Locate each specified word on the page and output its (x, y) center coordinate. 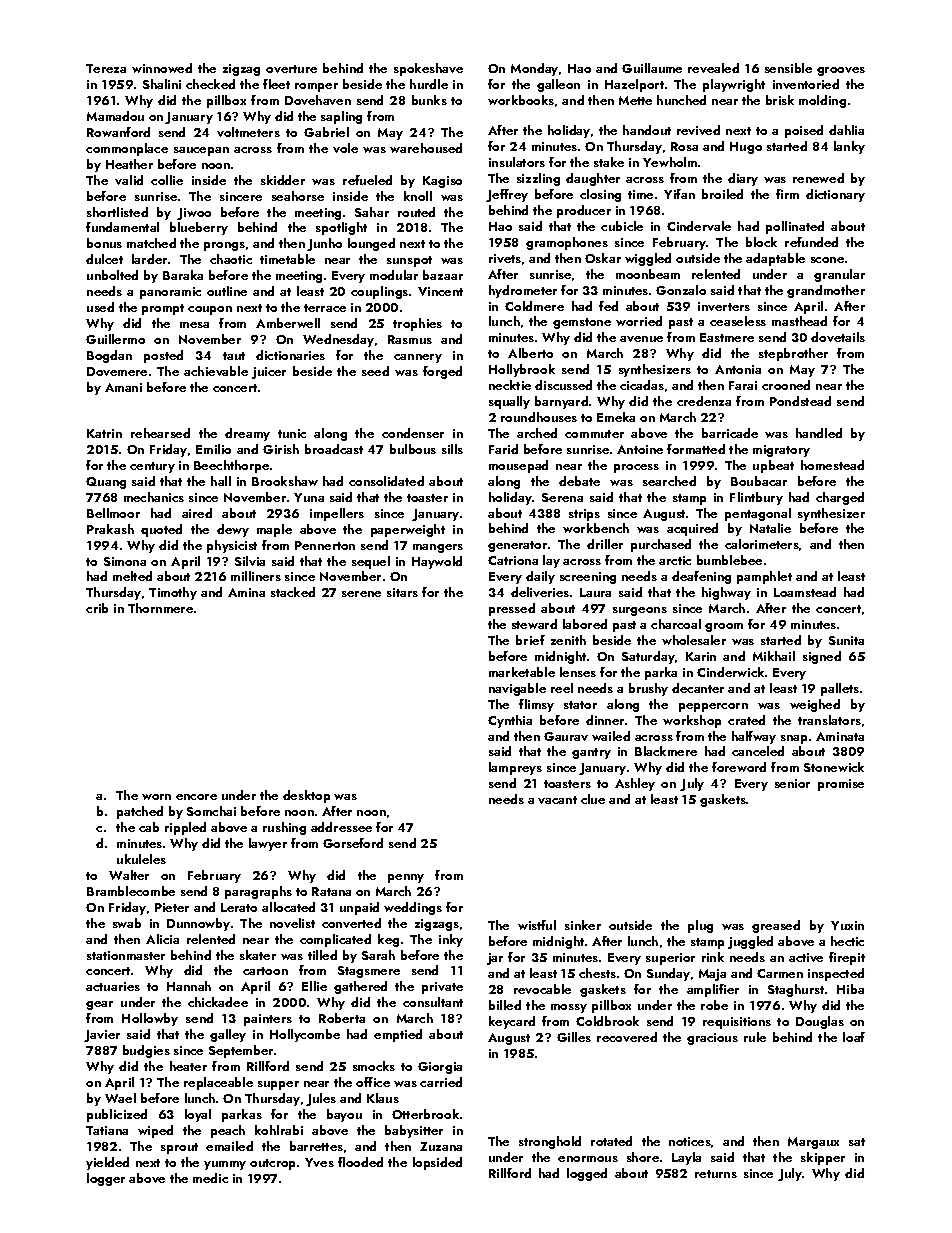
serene (361, 594)
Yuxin (847, 925)
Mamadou (115, 116)
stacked (293, 592)
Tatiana (107, 1130)
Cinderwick (730, 672)
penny (406, 878)
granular (839, 275)
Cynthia (510, 721)
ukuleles (141, 859)
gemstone (582, 323)
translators (829, 720)
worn (156, 797)
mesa (194, 325)
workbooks (521, 100)
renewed (818, 178)
